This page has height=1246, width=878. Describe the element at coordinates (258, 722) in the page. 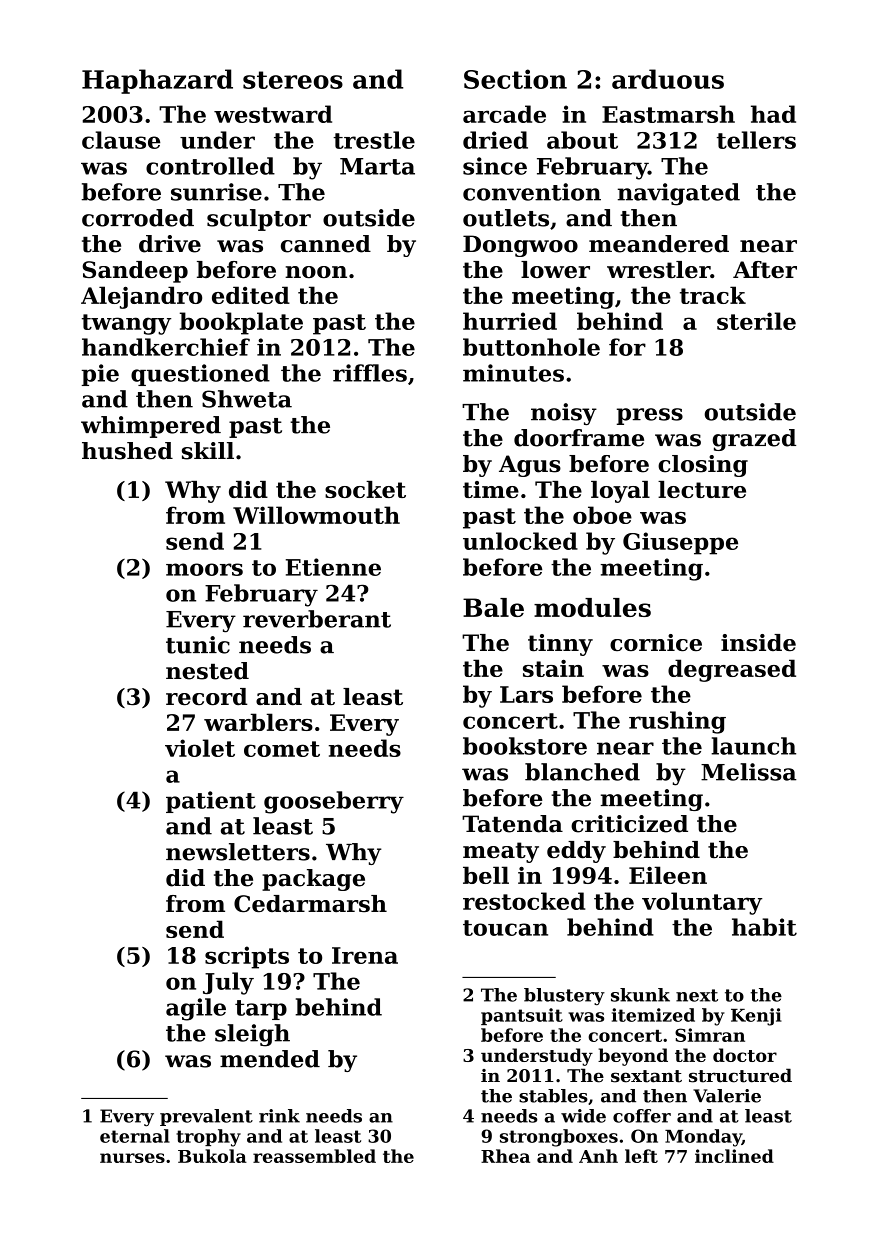

I see `warblers` at that location.
